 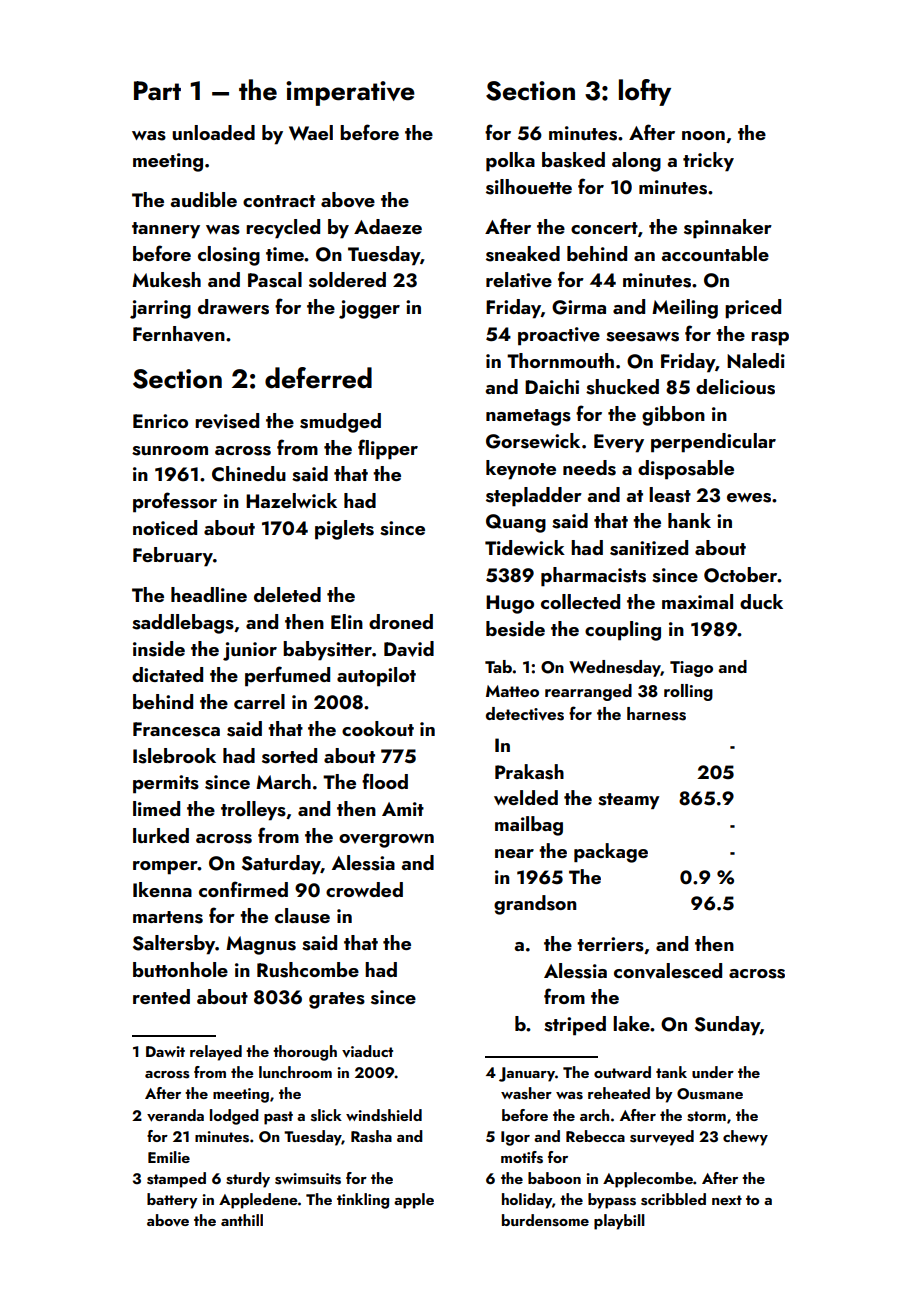 What do you see at coordinates (735, 387) in the screenshot?
I see `delicious` at bounding box center [735, 387].
